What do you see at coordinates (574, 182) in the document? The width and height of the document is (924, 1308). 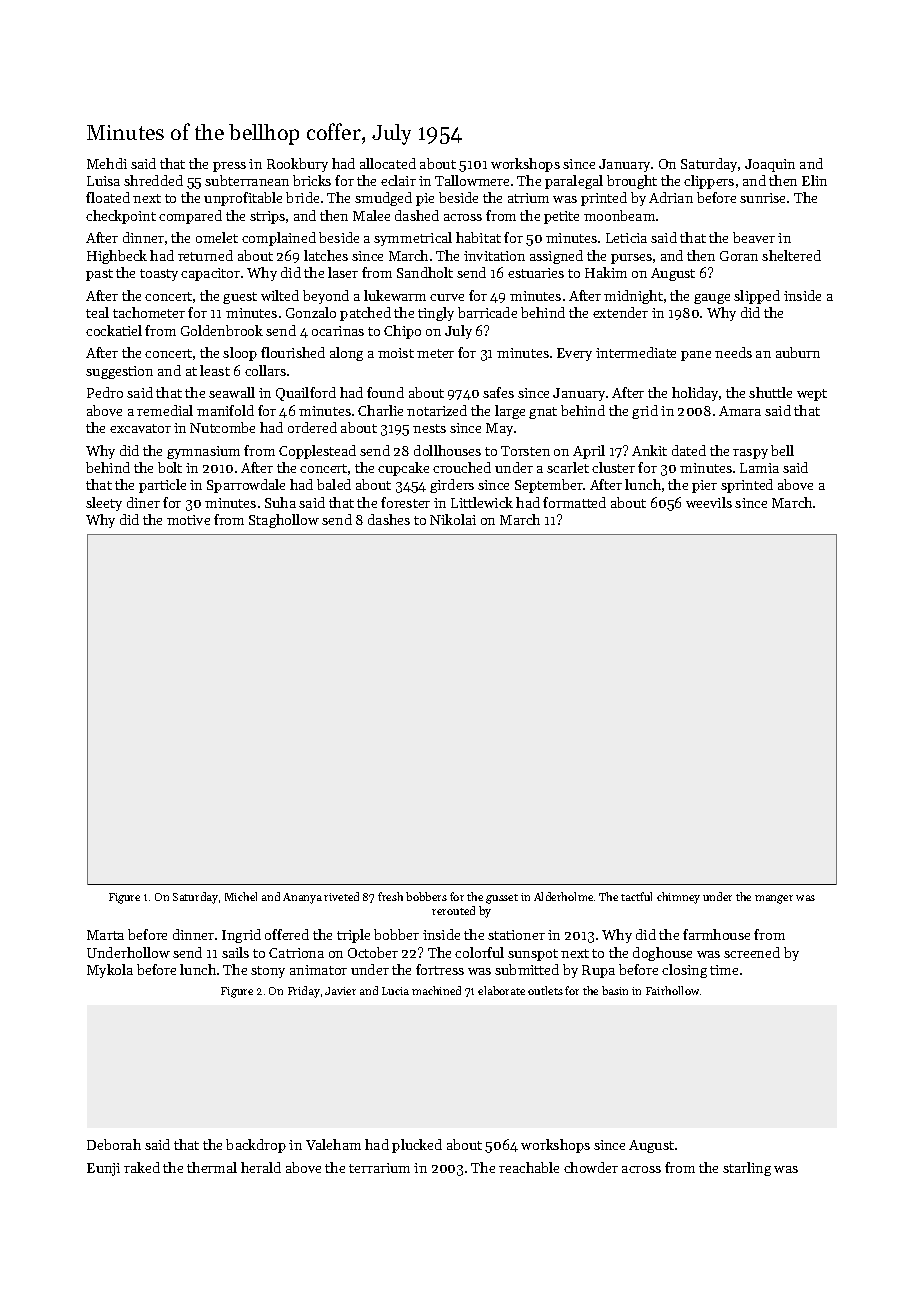 I see `paralegal` at bounding box center [574, 182].
